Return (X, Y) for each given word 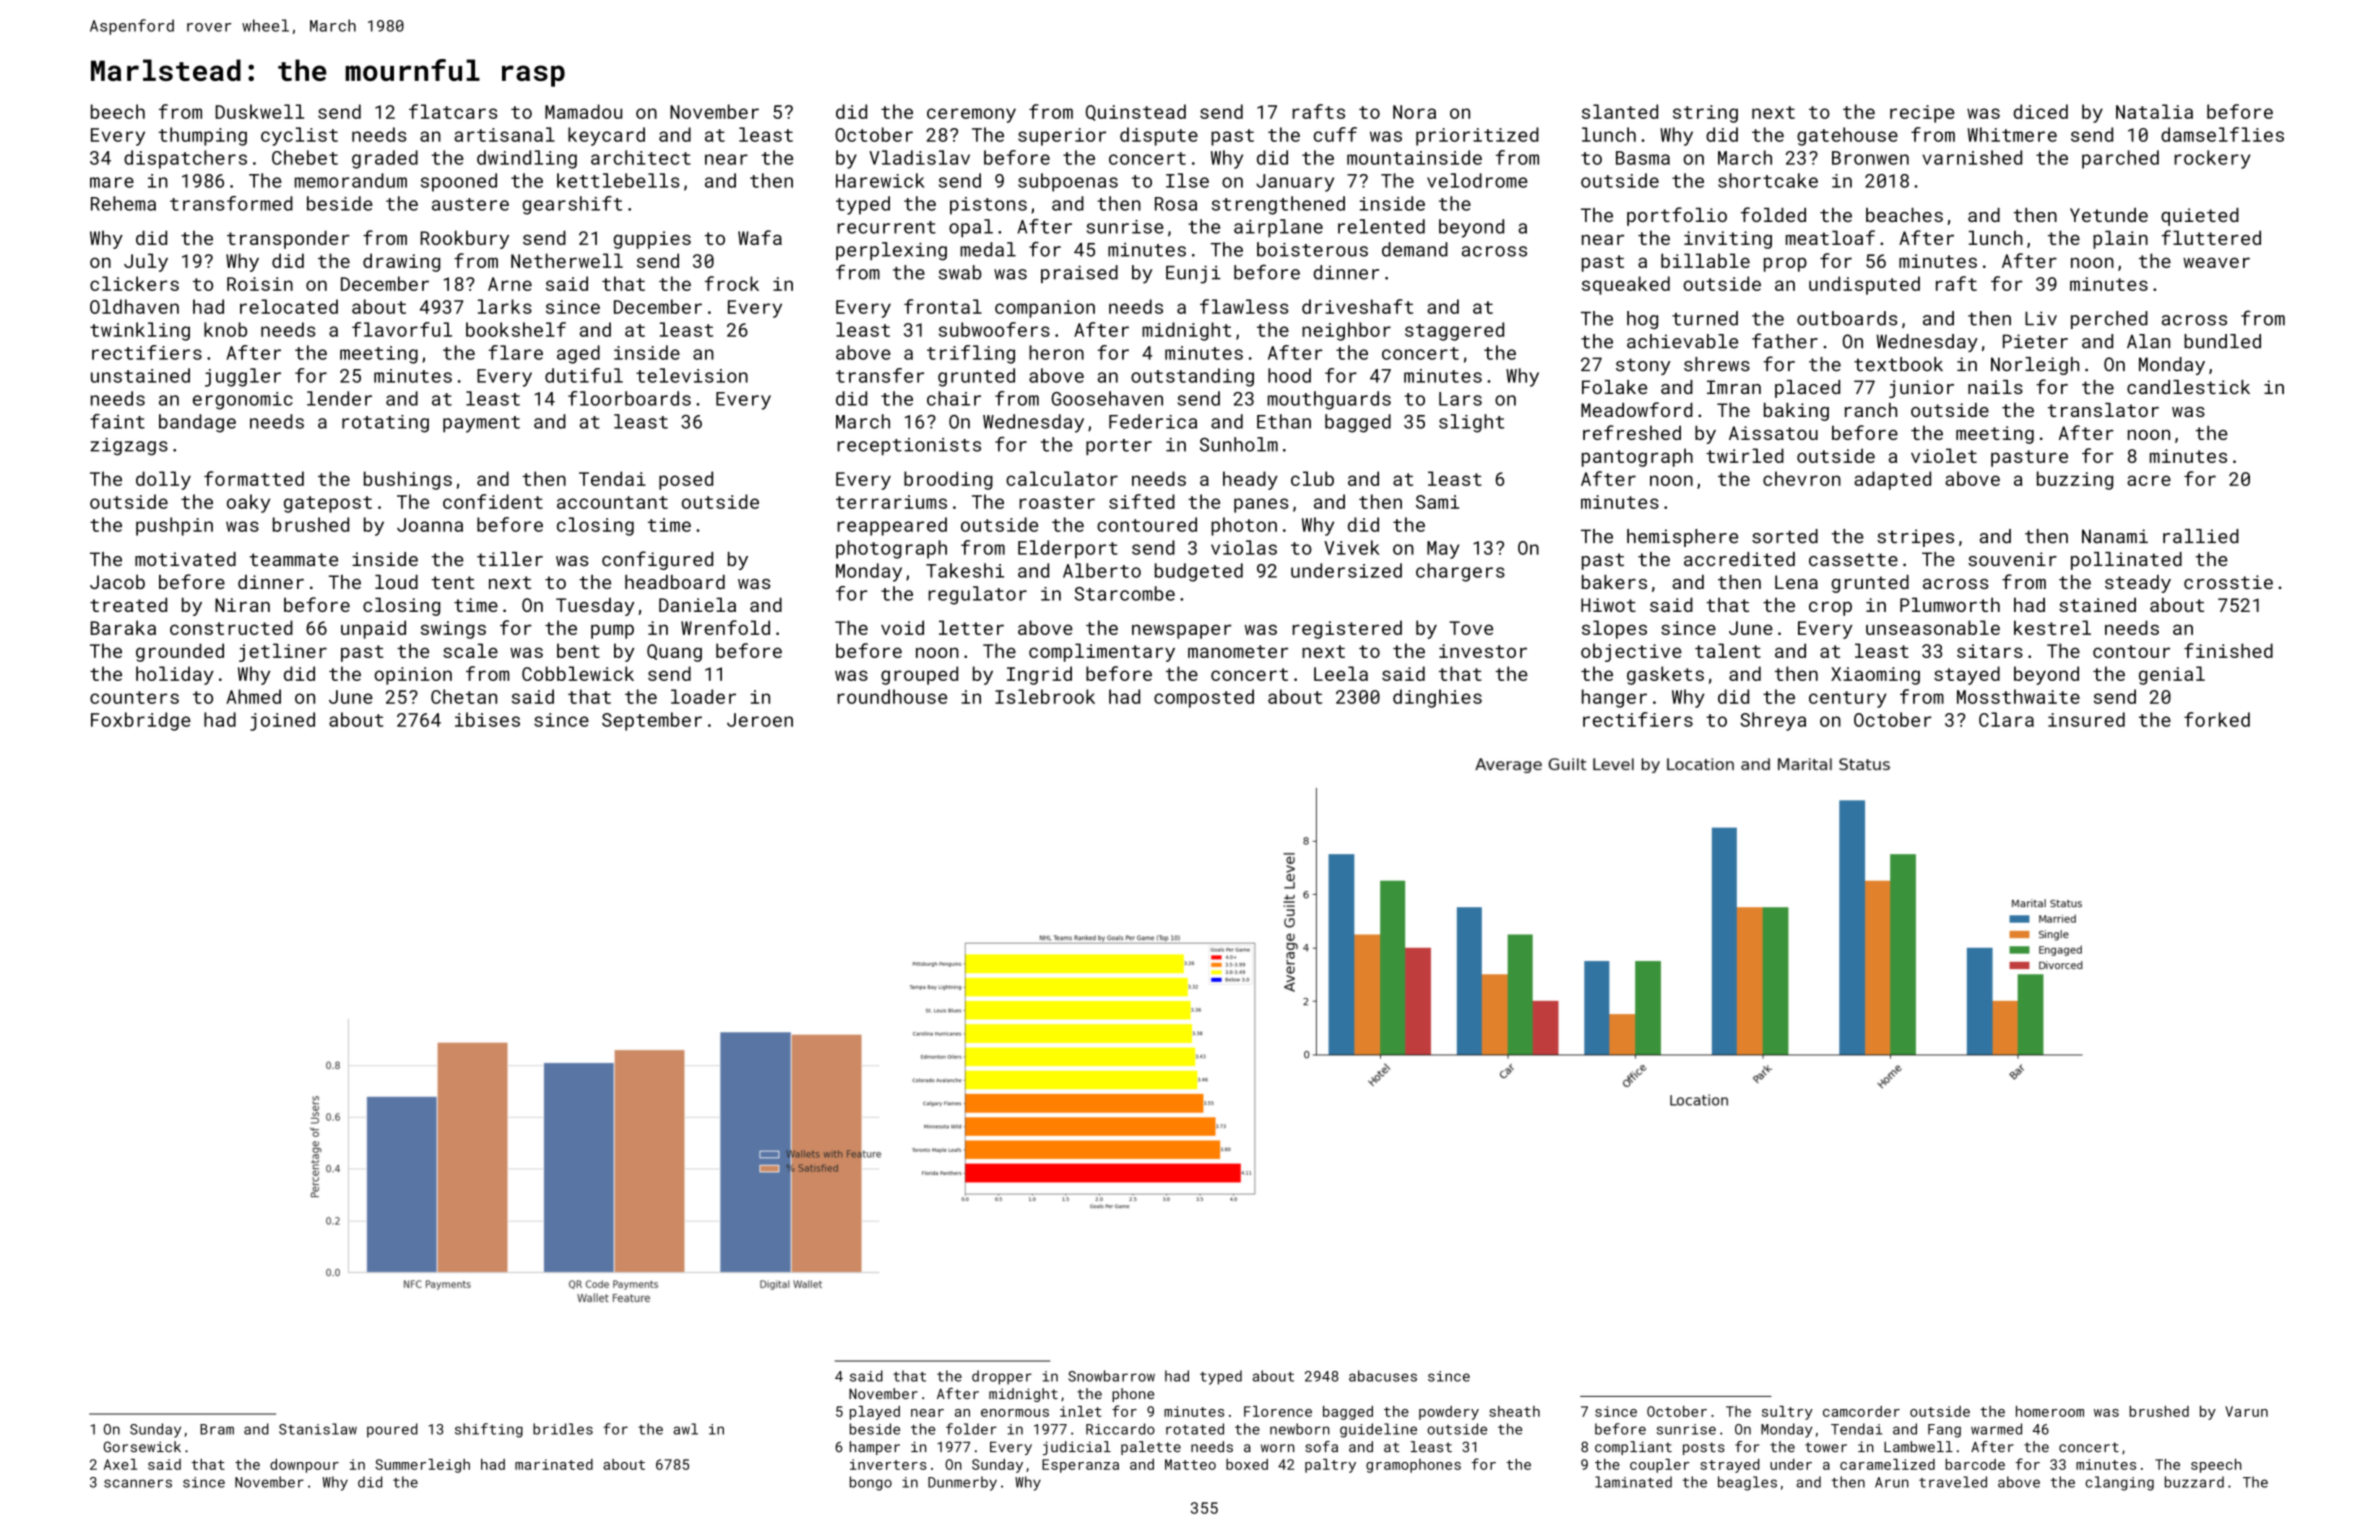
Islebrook (1045, 696)
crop (1830, 608)
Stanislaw (318, 1429)
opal (971, 228)
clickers (134, 283)
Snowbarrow (1111, 1376)
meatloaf (1830, 237)
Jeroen (760, 720)
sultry (1787, 1413)
